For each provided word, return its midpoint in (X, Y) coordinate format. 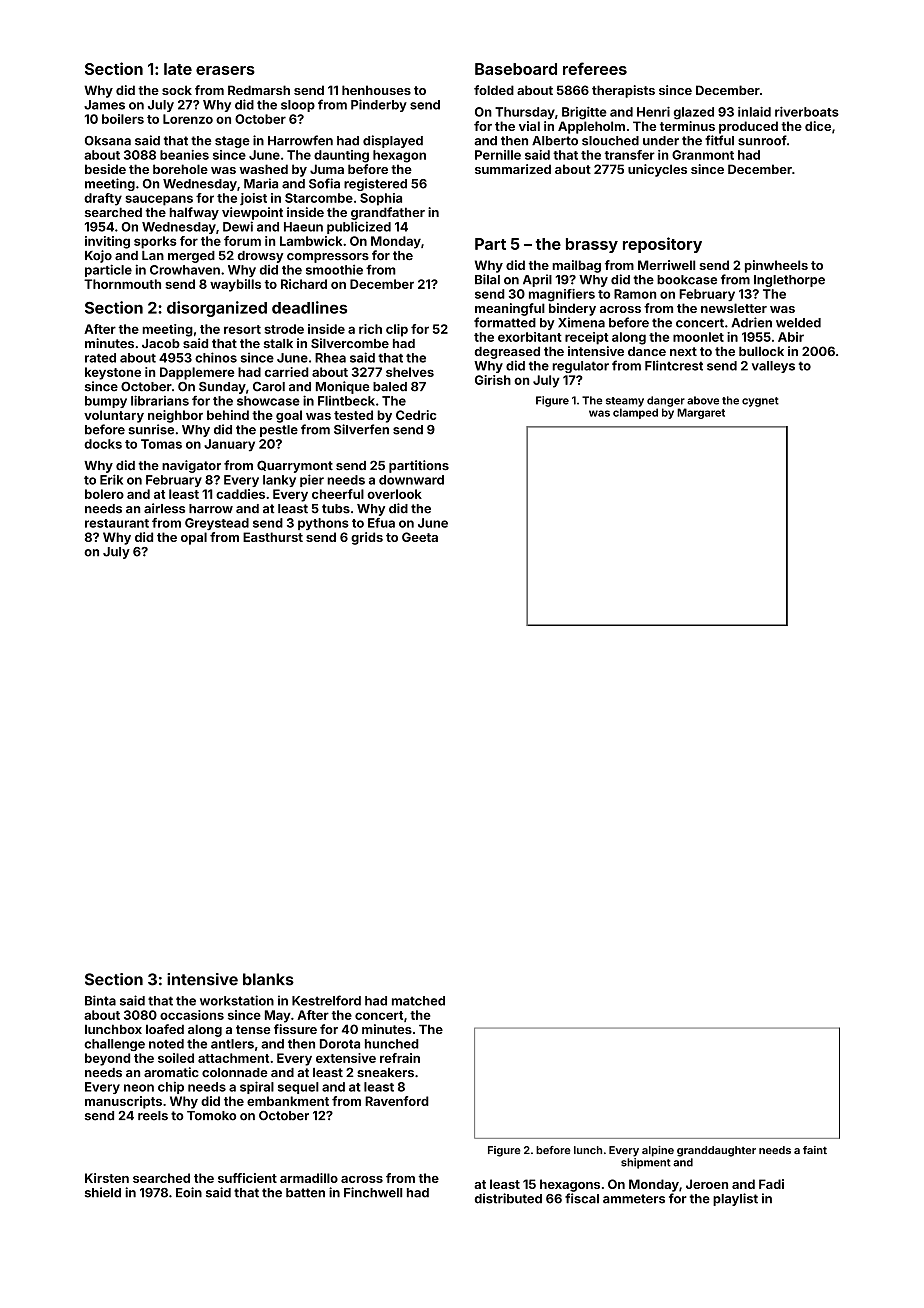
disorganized (217, 309)
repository (662, 245)
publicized (359, 227)
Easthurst (273, 537)
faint (815, 1150)
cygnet (760, 402)
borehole (180, 169)
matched (418, 1001)
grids (367, 538)
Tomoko (211, 1116)
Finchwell (373, 1192)
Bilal (487, 279)
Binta (100, 1000)
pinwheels (776, 266)
